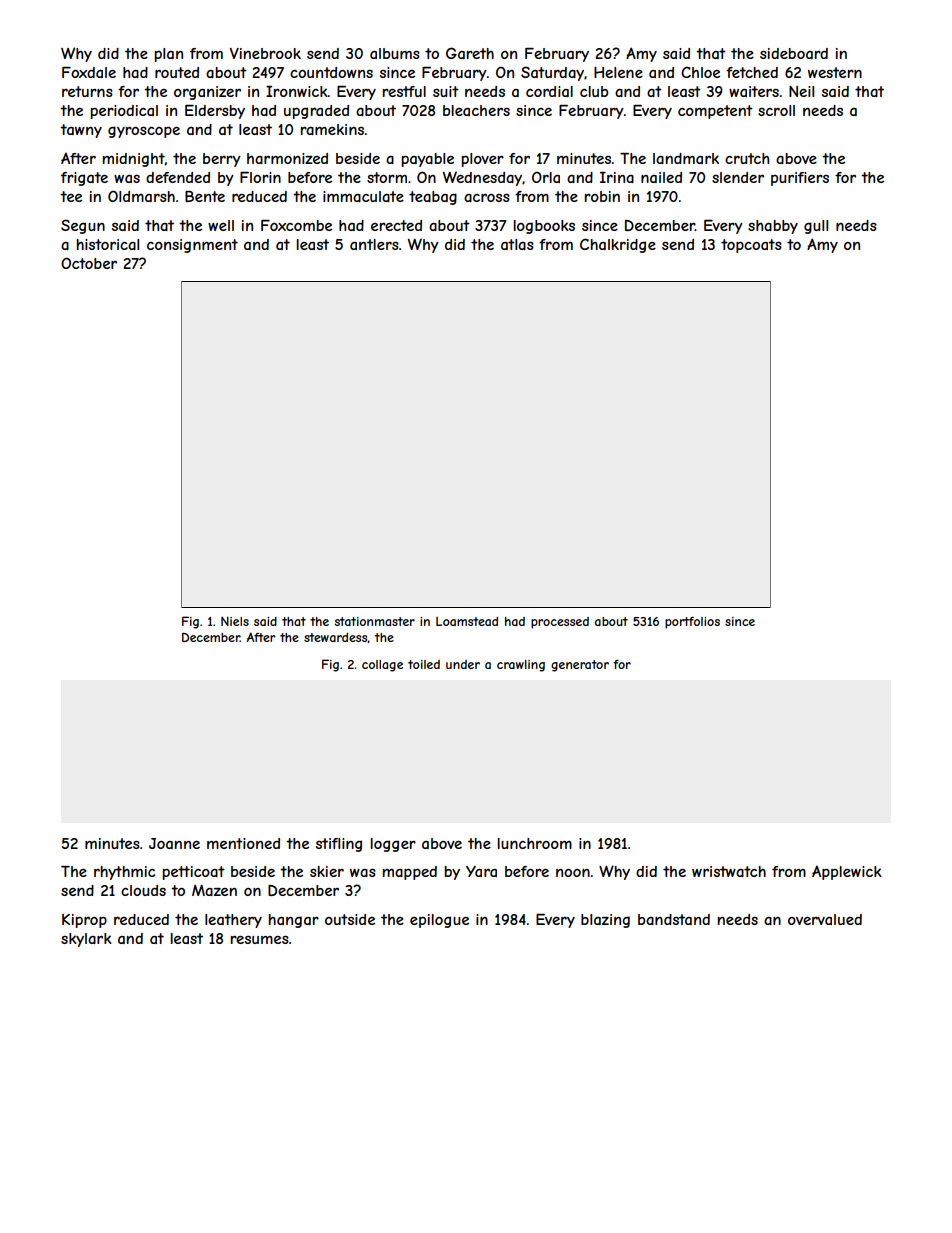  Describe the element at coordinates (124, 873) in the screenshot. I see `rhythmic` at that location.
